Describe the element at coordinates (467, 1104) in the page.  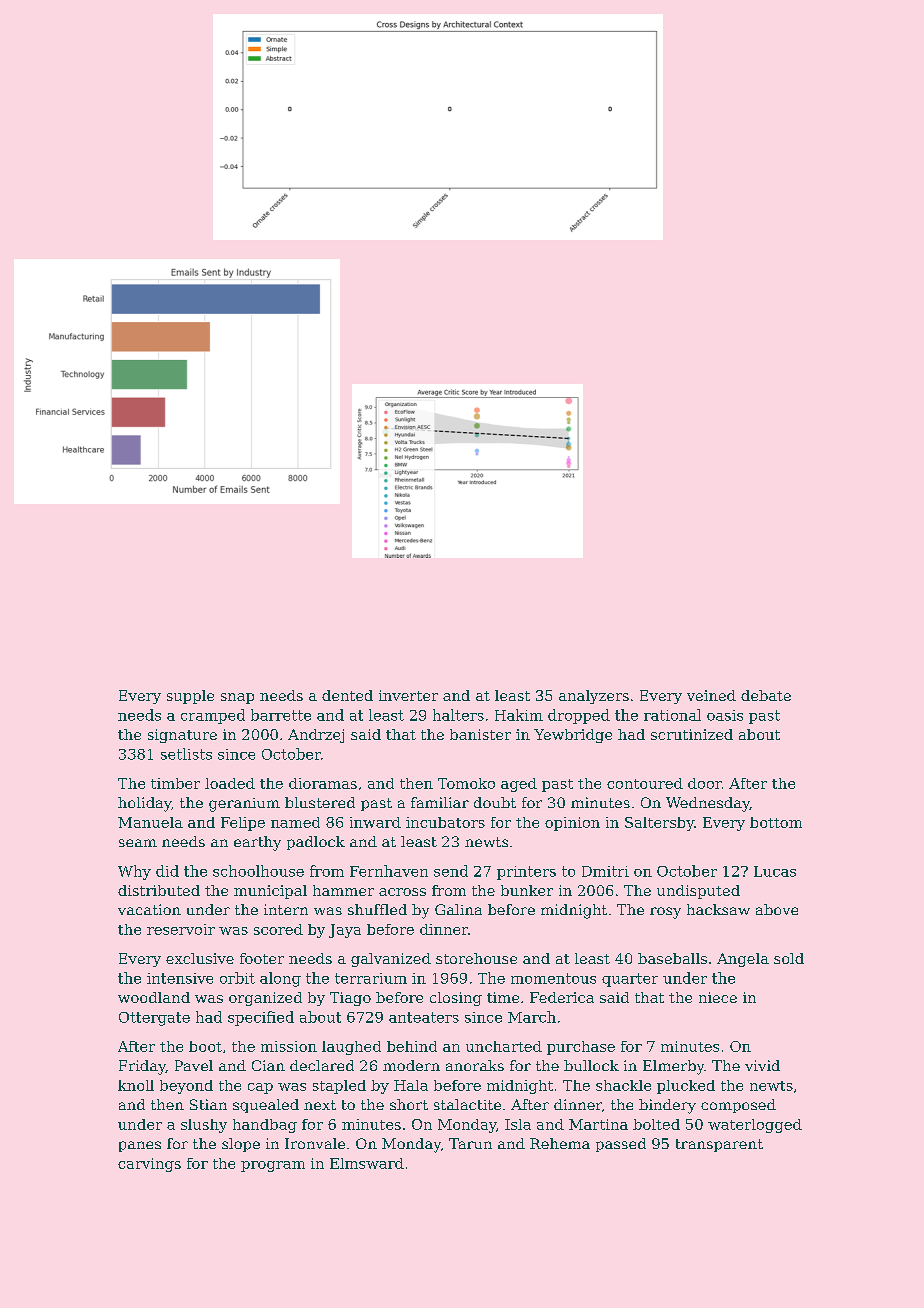
I see `stalactite` at that location.
